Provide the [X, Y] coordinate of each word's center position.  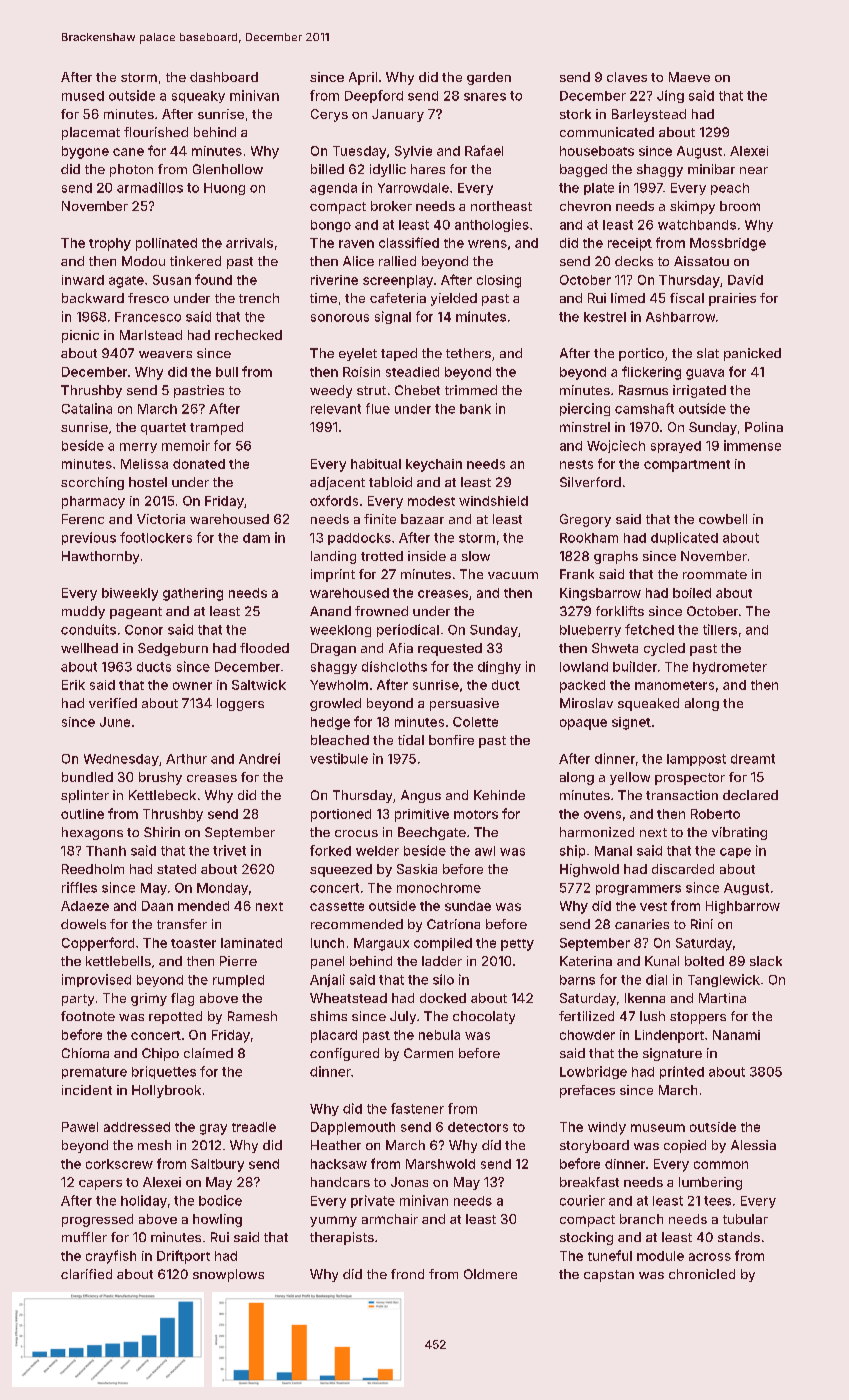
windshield [493, 501]
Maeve [689, 77]
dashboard [224, 77]
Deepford [374, 96]
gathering [193, 594]
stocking [586, 1238]
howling [217, 1220]
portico [641, 354]
